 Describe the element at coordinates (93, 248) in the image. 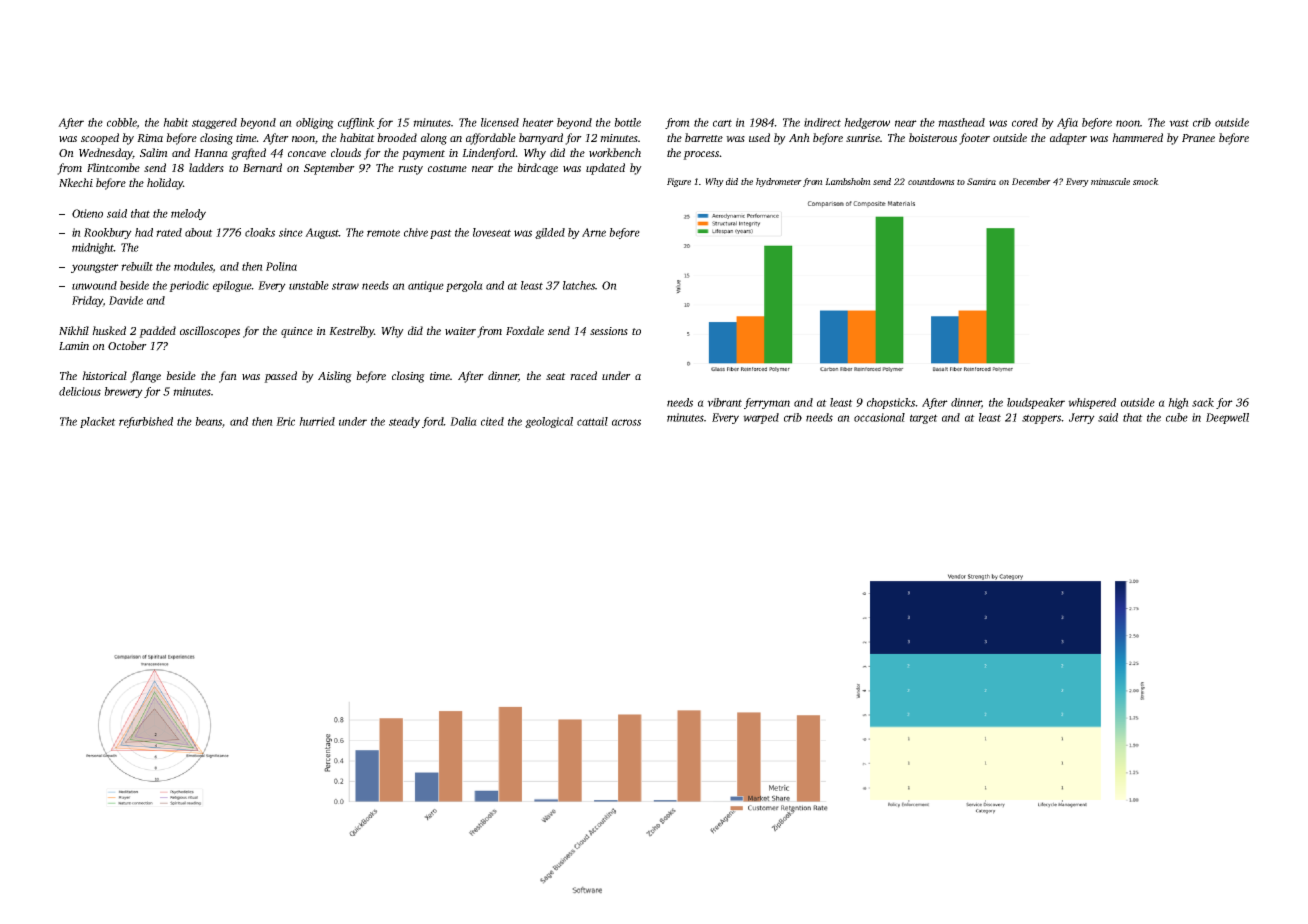

I see `midnight` at that location.
